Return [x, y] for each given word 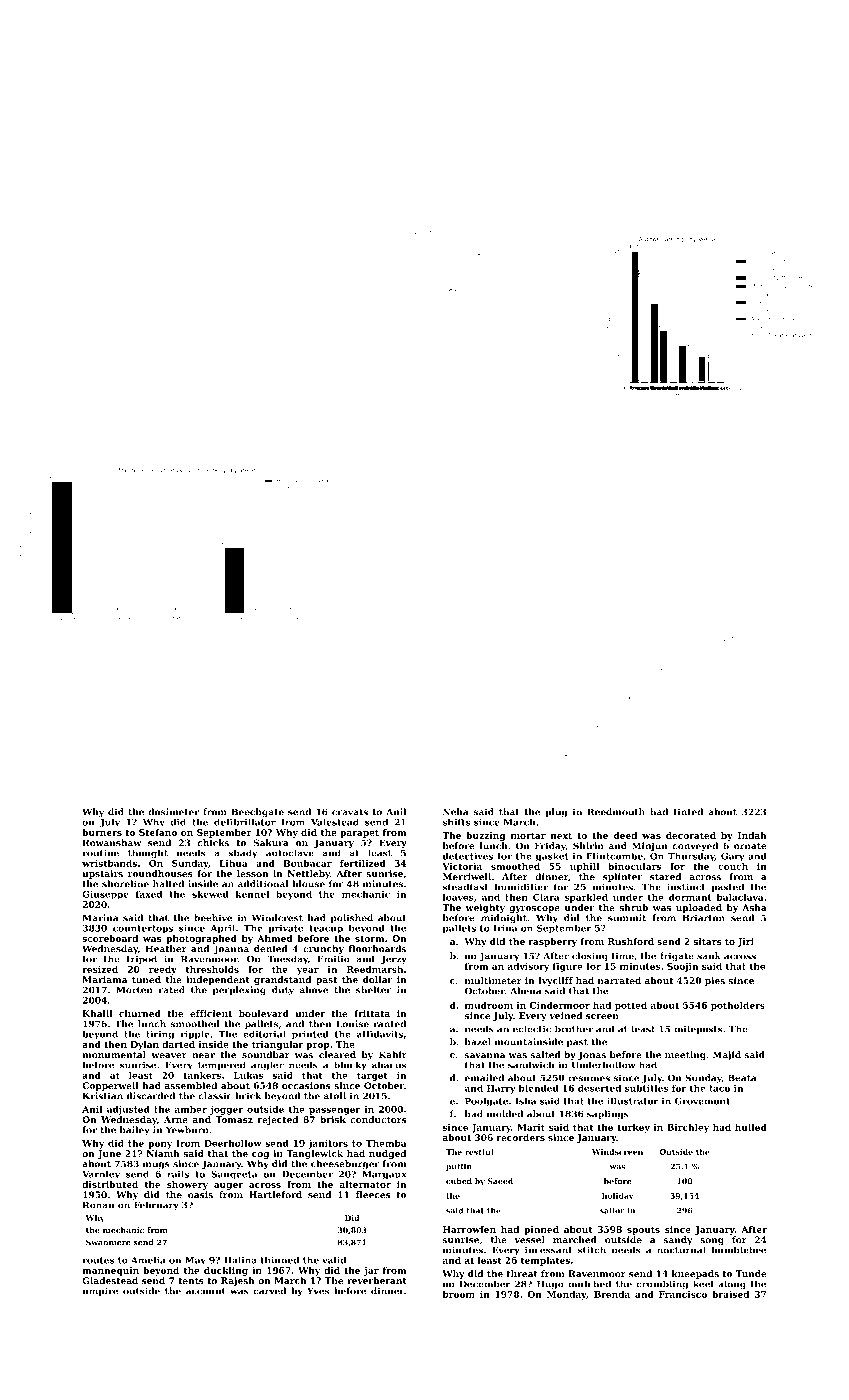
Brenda [612, 1294]
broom [459, 1294]
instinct [686, 887]
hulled [751, 1127]
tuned [146, 979]
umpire [100, 1291]
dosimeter [173, 812]
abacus [389, 1065]
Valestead [335, 822]
